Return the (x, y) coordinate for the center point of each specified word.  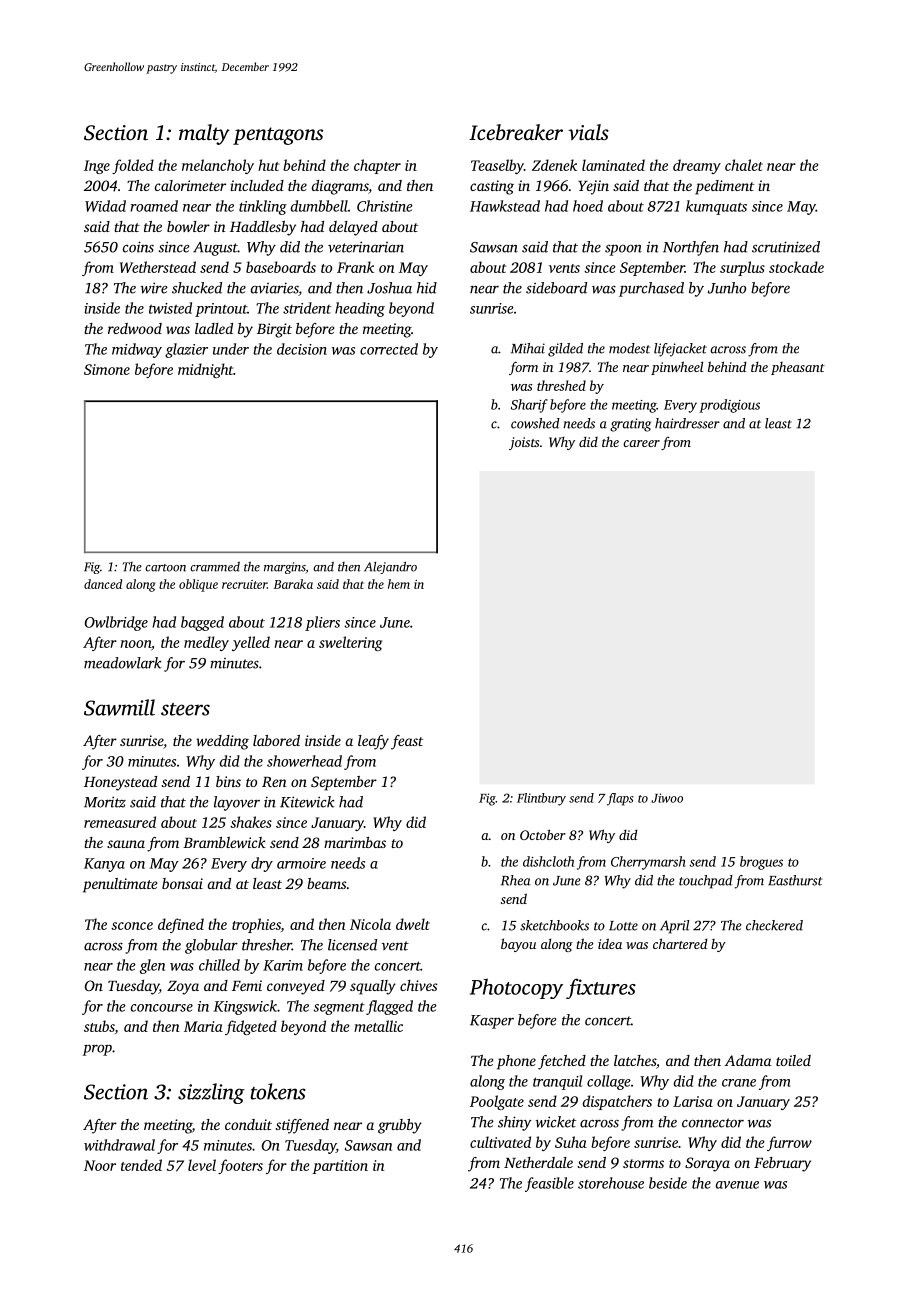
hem (399, 584)
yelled (251, 643)
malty (204, 134)
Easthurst (795, 880)
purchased (651, 289)
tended (141, 1165)
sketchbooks (554, 925)
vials (588, 132)
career (641, 443)
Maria (203, 1026)
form (523, 368)
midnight (205, 370)
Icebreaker (516, 132)
